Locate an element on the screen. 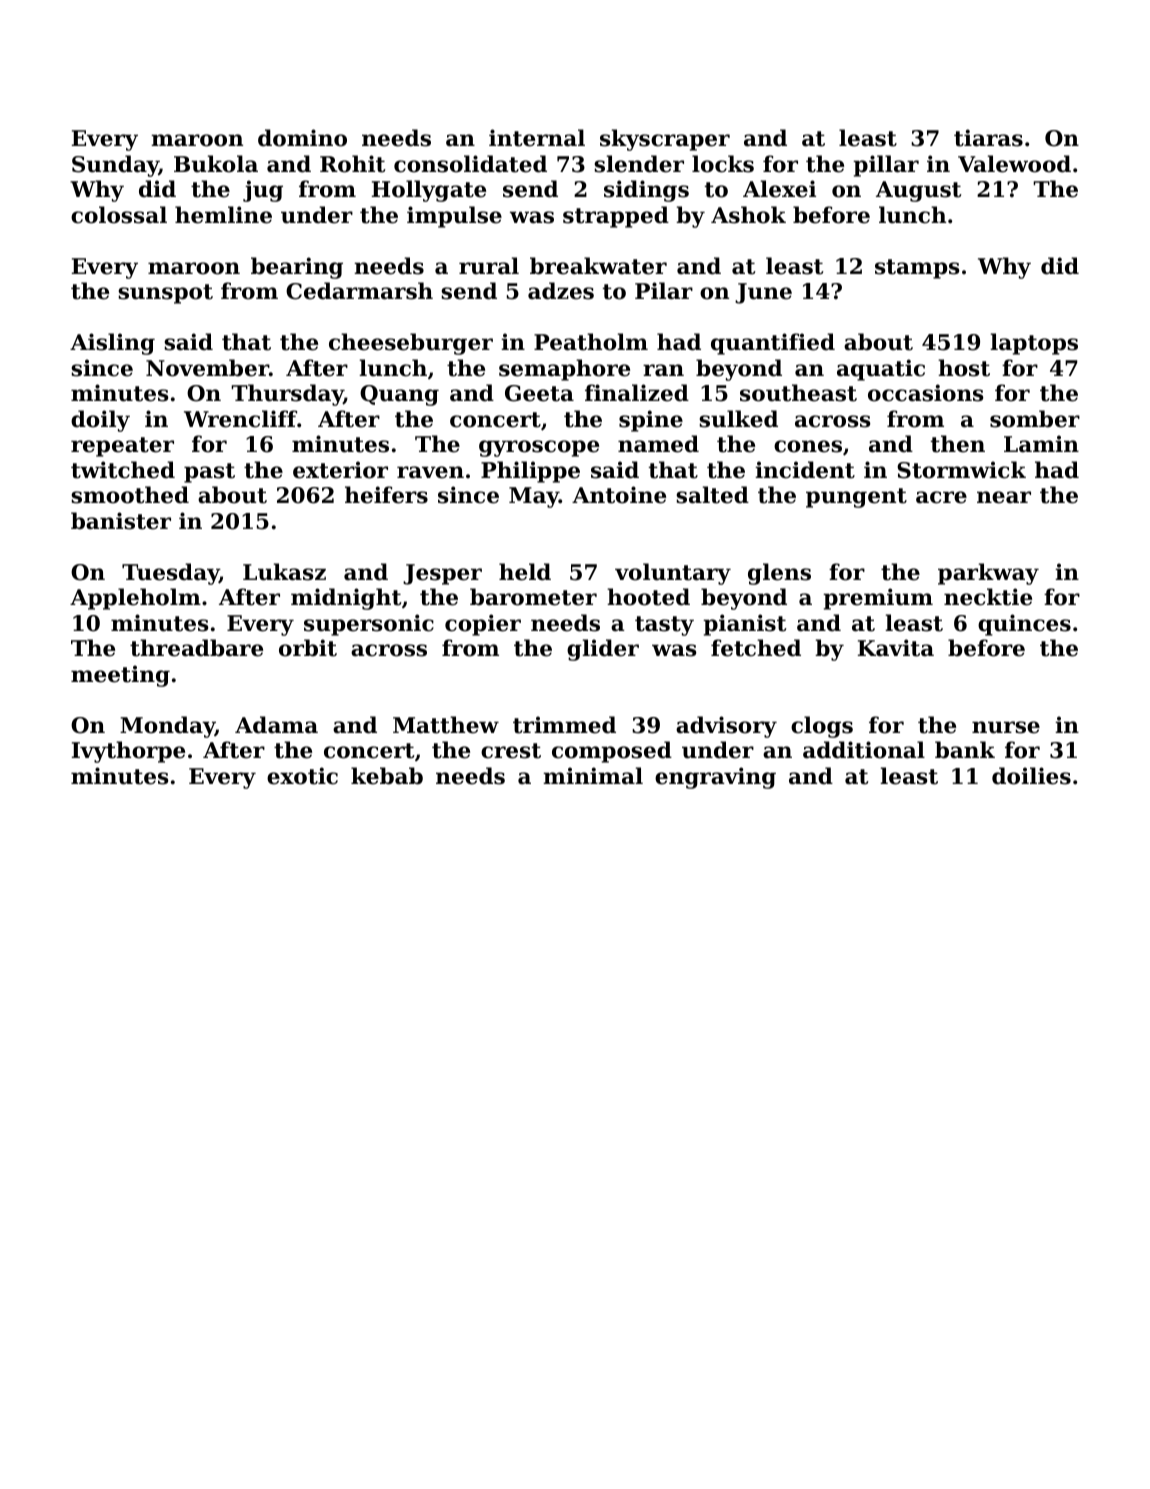 The height and width of the screenshot is (1489, 1150). barometer is located at coordinates (533, 597).
